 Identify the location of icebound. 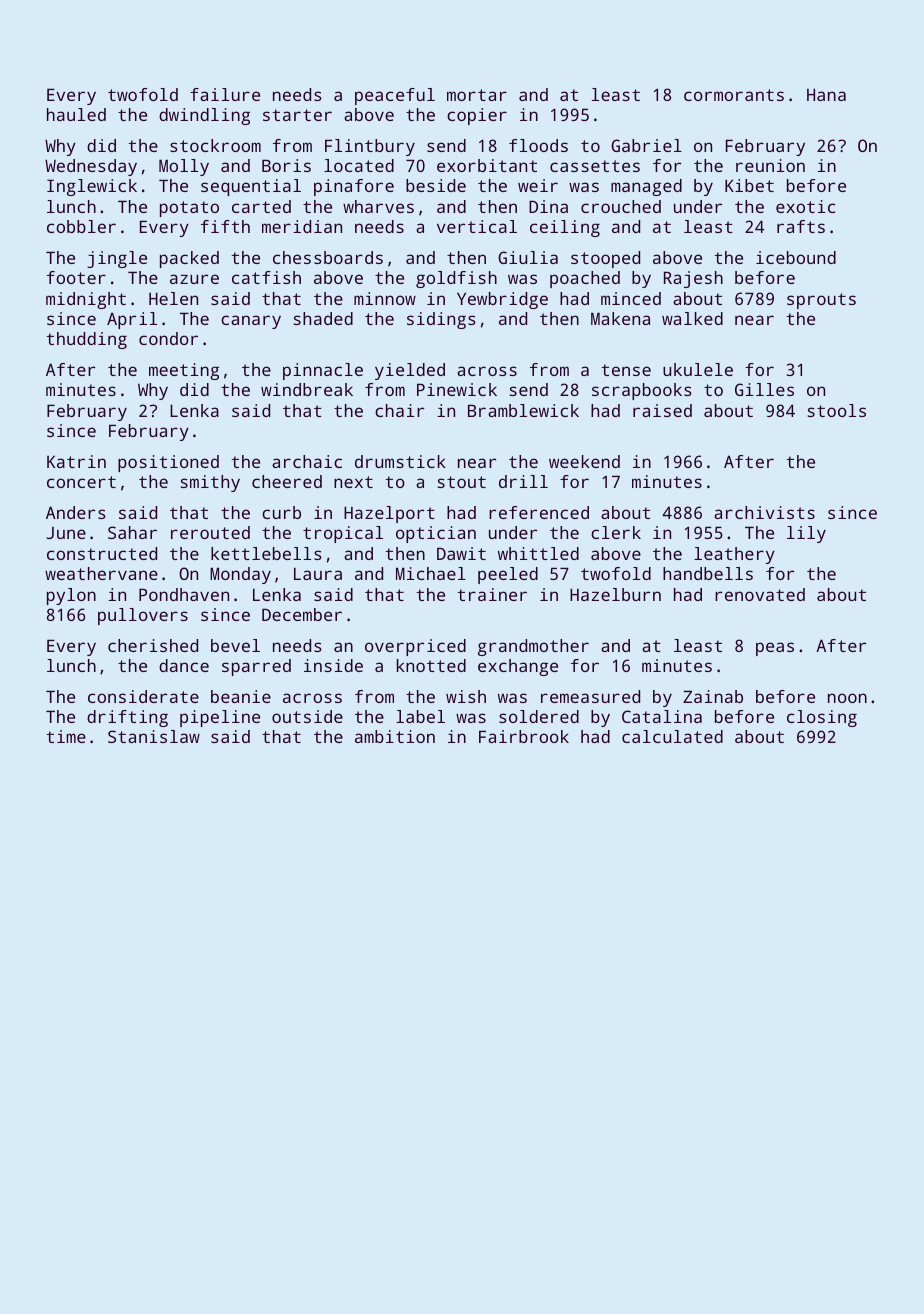
(796, 257).
